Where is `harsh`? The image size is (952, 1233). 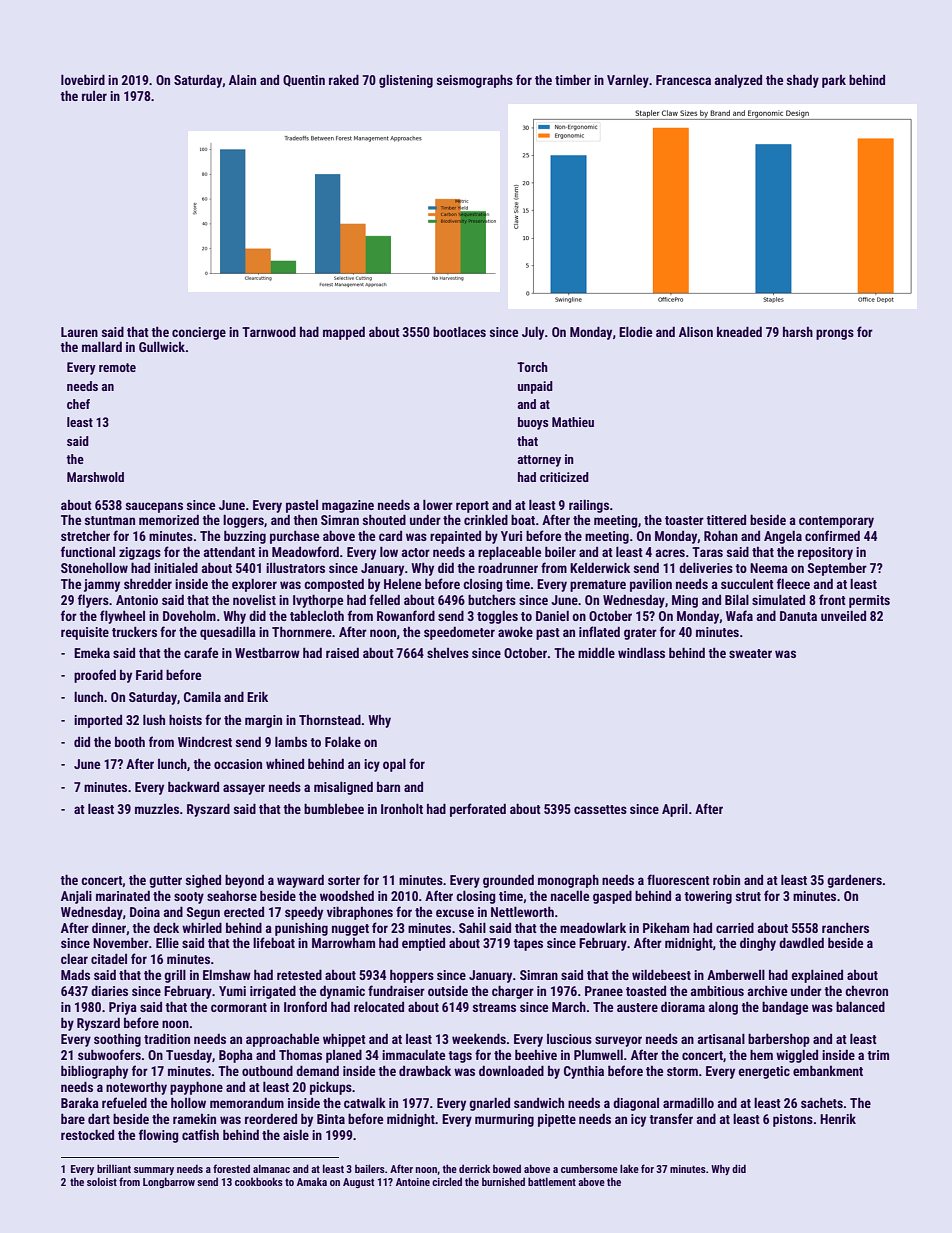 harsh is located at coordinates (798, 332).
